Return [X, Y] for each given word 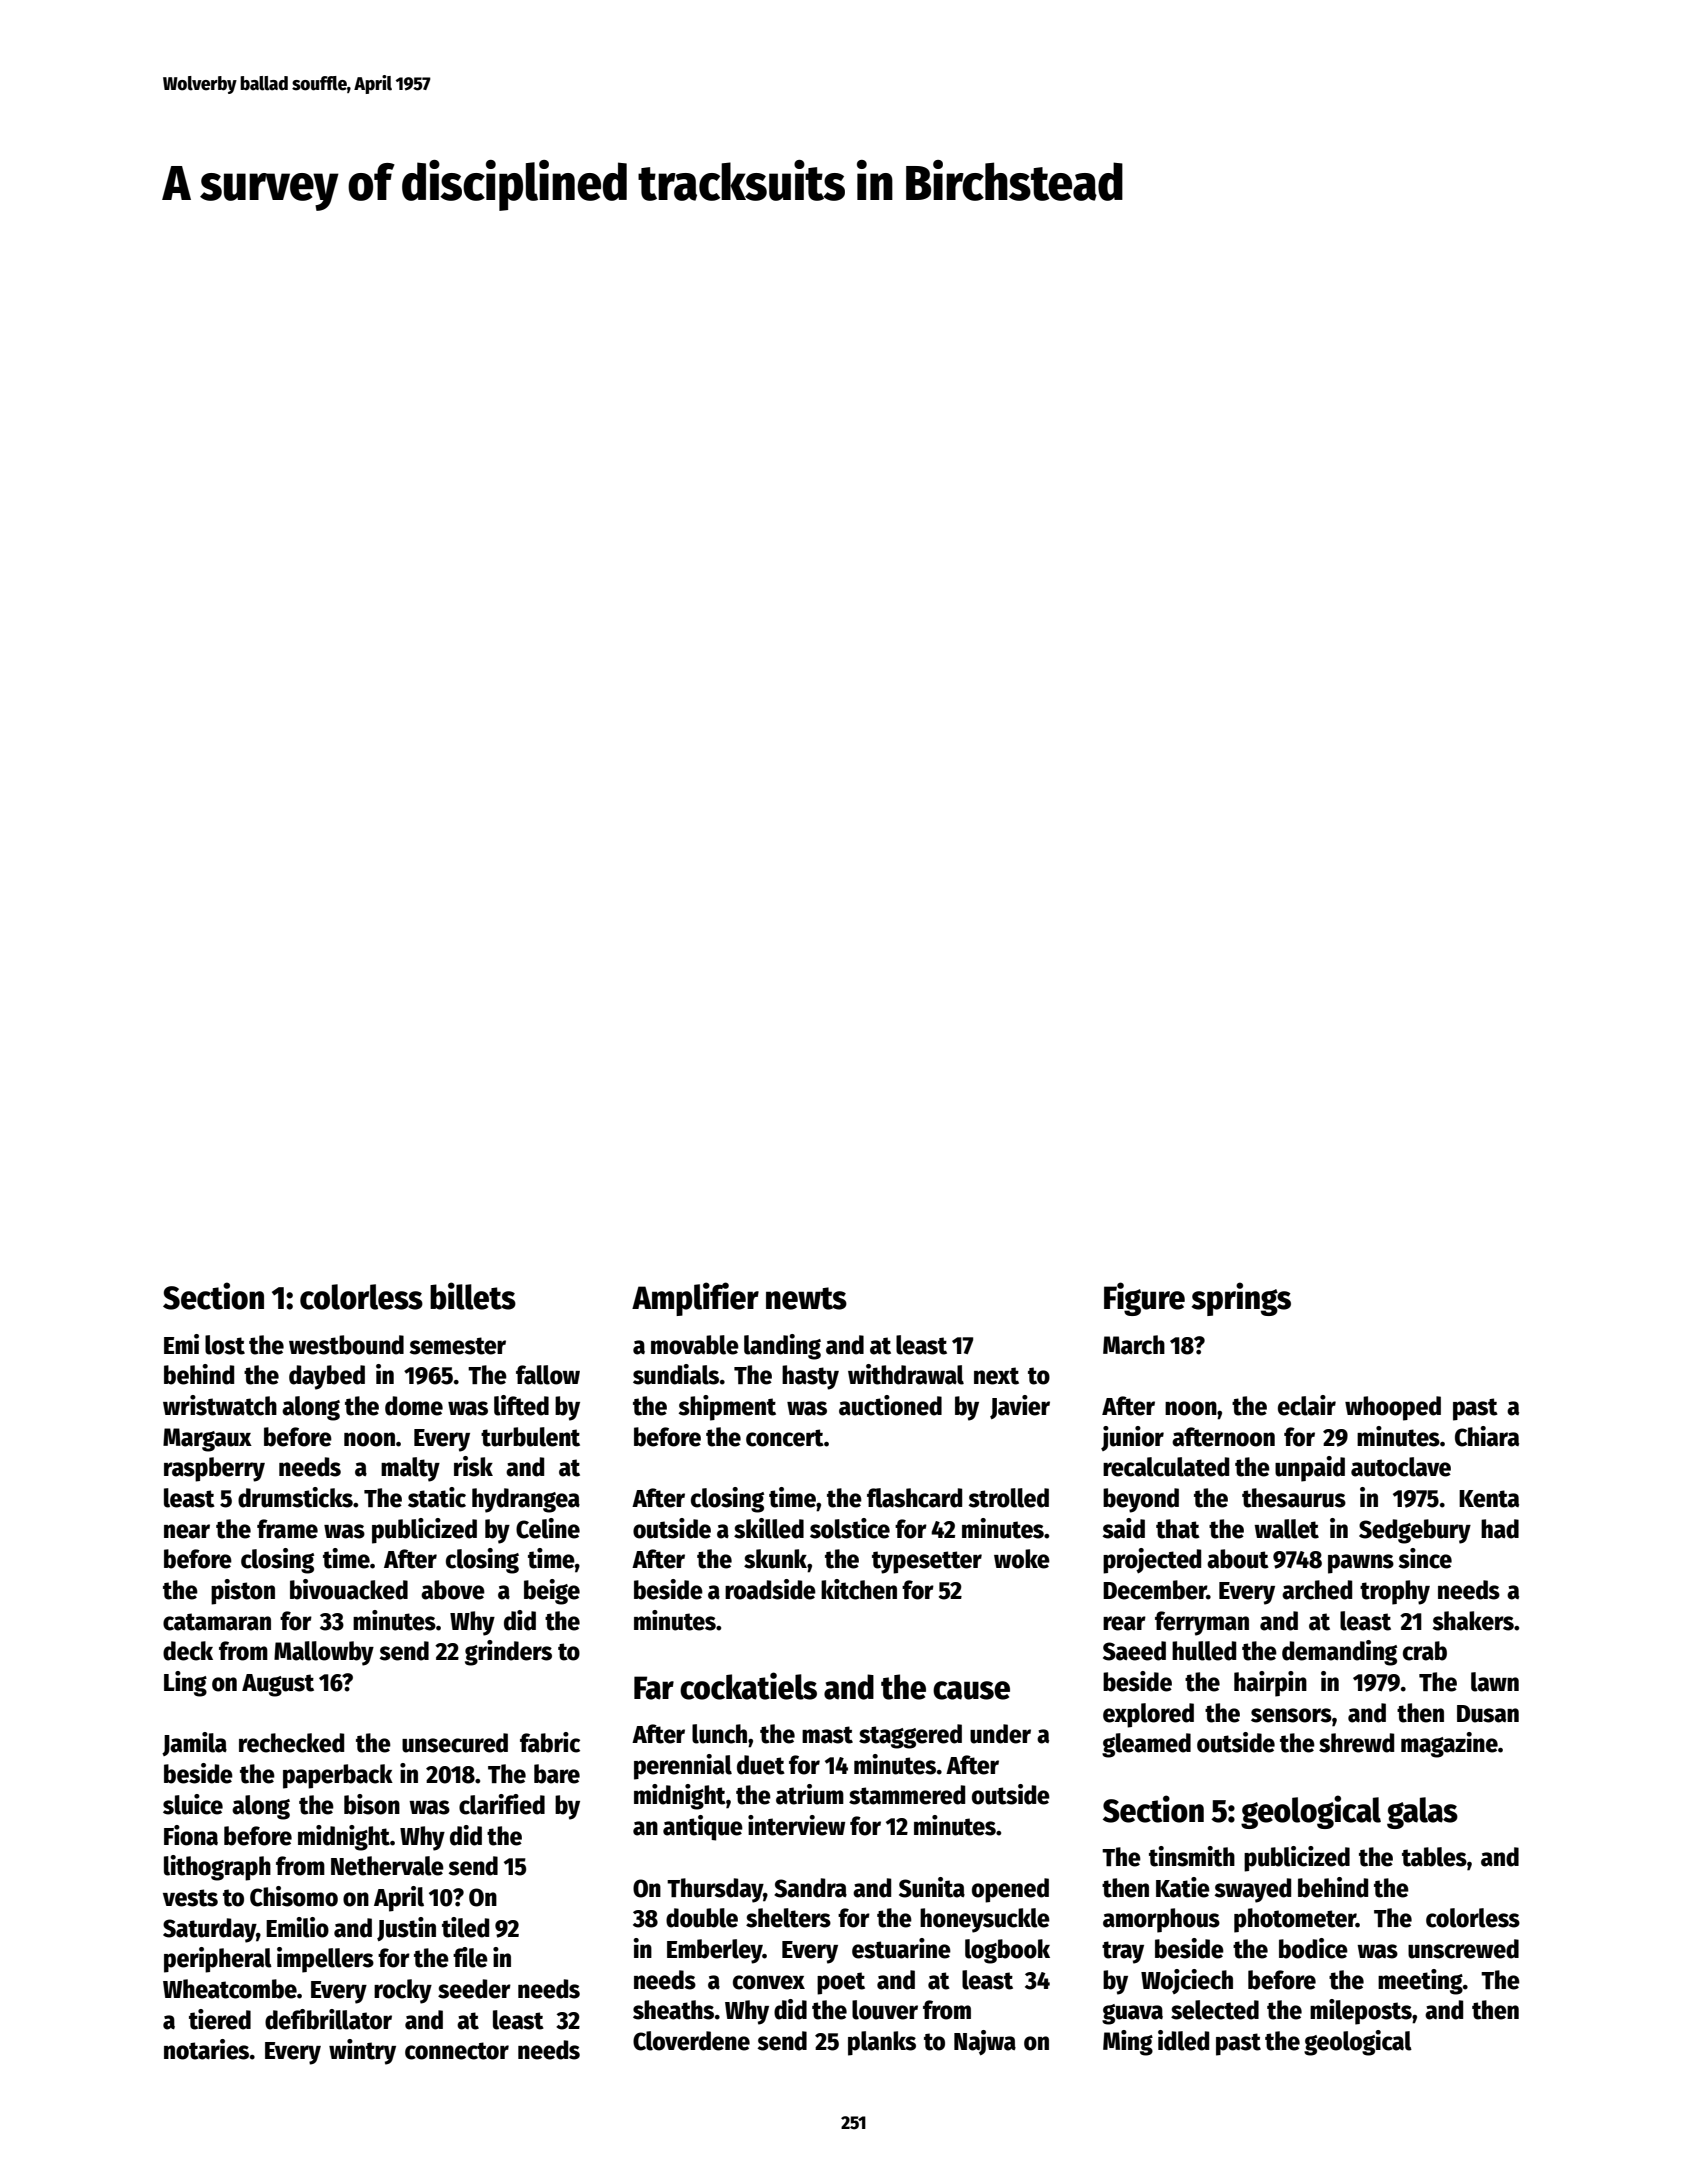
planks [882, 2043]
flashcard [914, 1498]
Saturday [209, 1930]
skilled [769, 1528]
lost [225, 1345]
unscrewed [1463, 1949]
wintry [362, 2052]
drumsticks [295, 1497]
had [1500, 1529]
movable [695, 1345]
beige [552, 1592]
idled [1183, 2040]
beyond [1141, 1500]
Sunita [932, 1887]
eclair [1307, 1405]
